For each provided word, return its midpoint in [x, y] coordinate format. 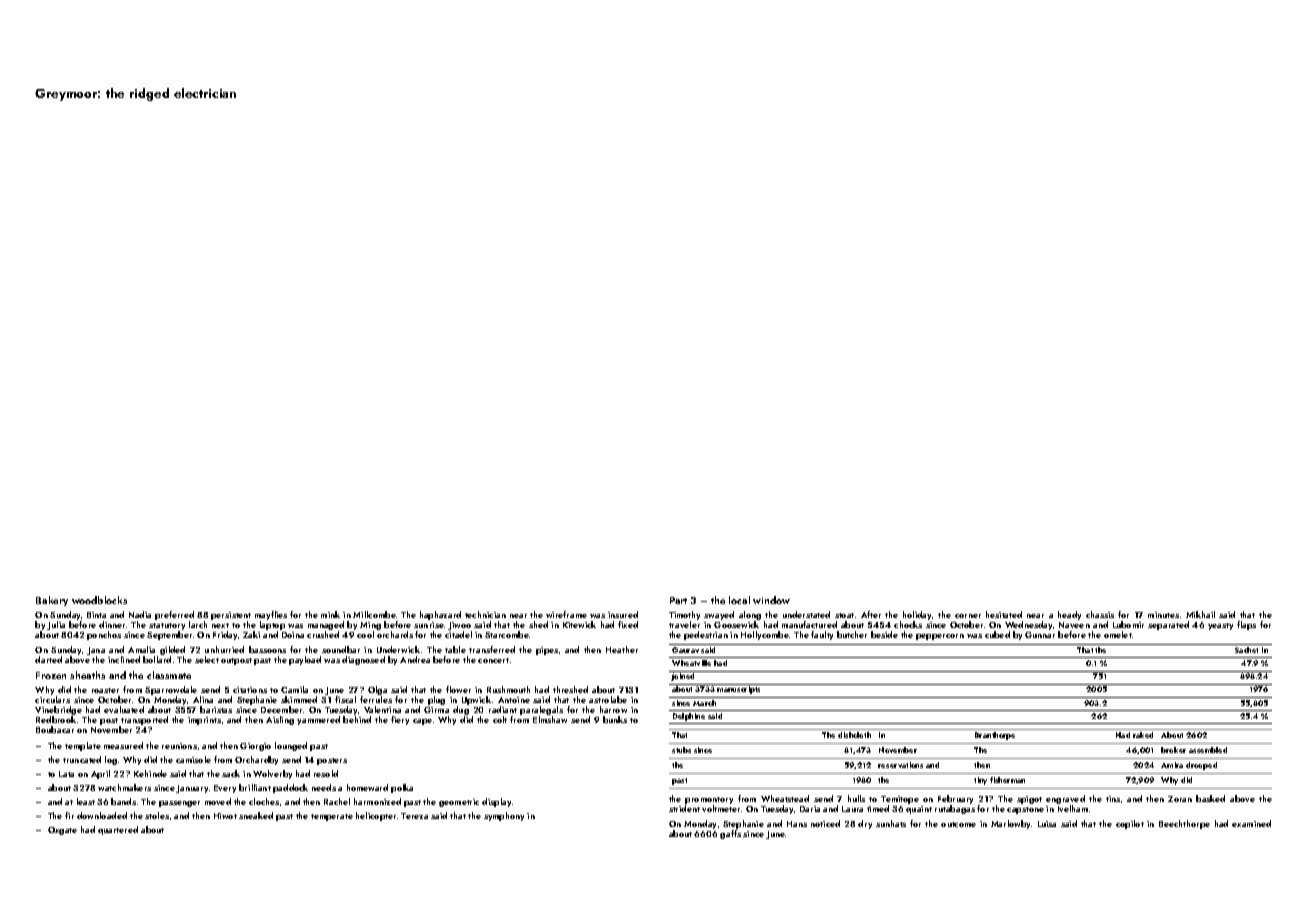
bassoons [267, 649]
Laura [852, 809]
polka [402, 788]
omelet [1118, 634]
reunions [179, 746]
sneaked [256, 815]
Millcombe [374, 614]
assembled [1208, 750]
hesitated [1004, 614]
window [771, 600]
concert [493, 660]
